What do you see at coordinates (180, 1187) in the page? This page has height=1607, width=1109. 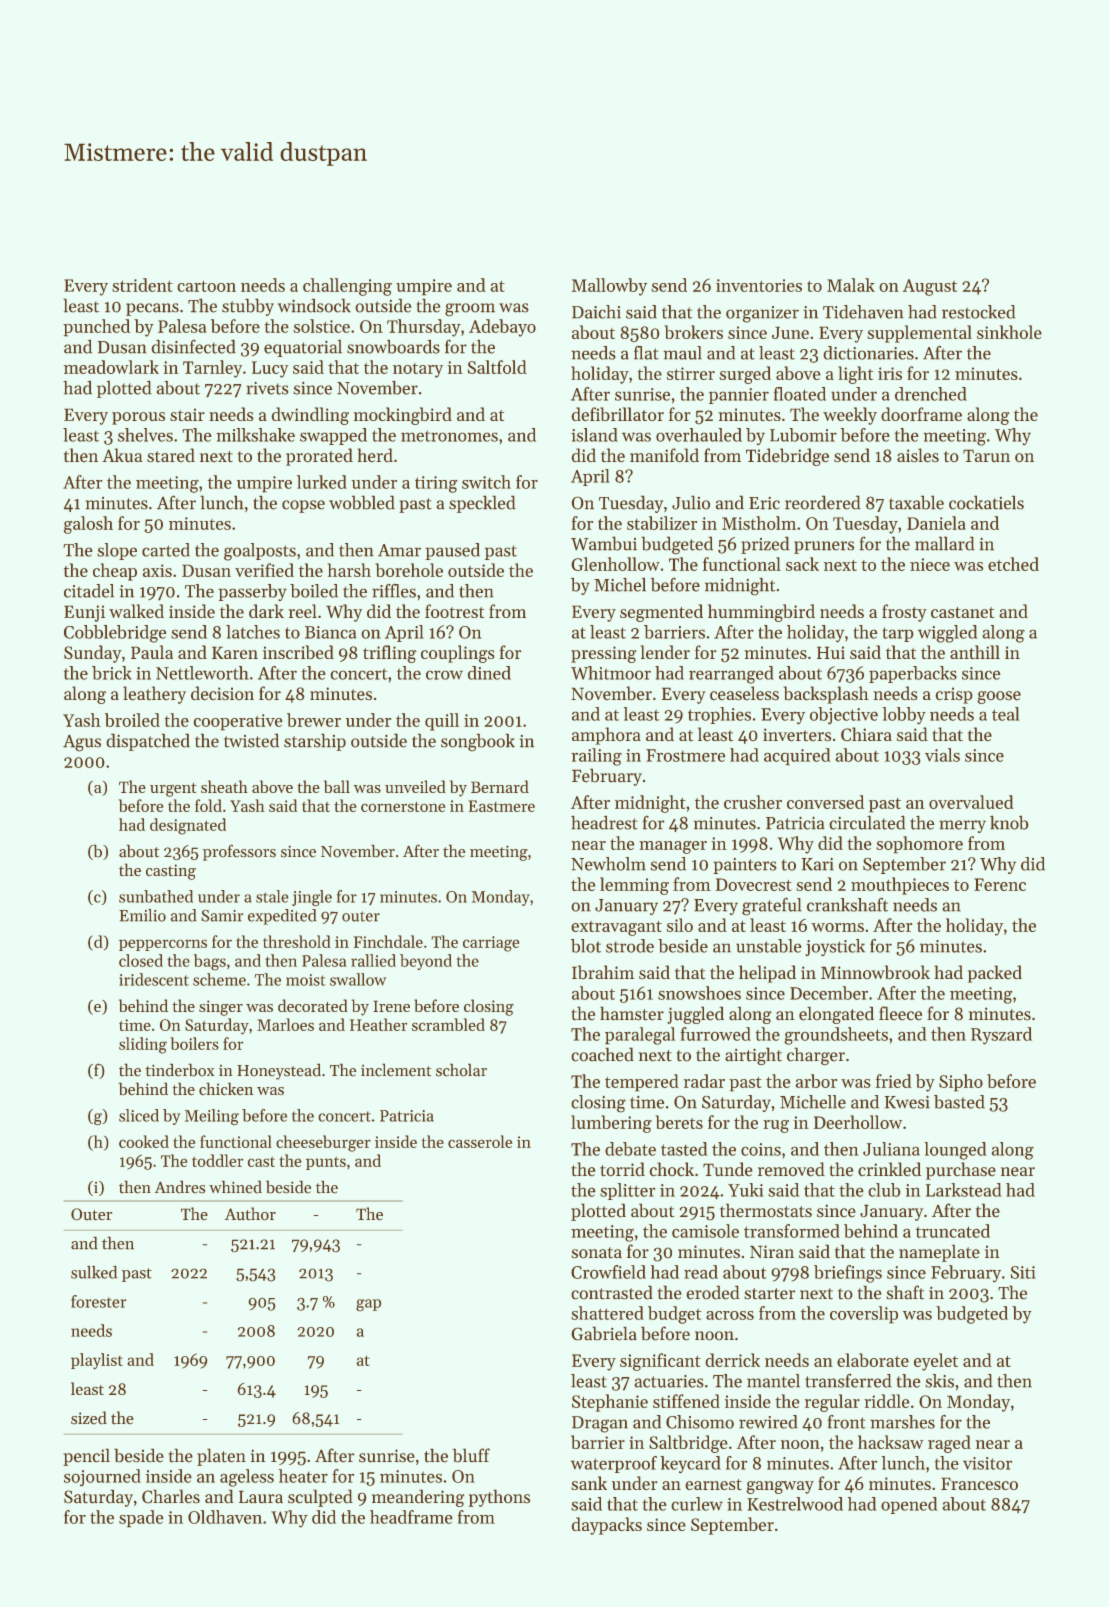 I see `Andres` at bounding box center [180, 1187].
